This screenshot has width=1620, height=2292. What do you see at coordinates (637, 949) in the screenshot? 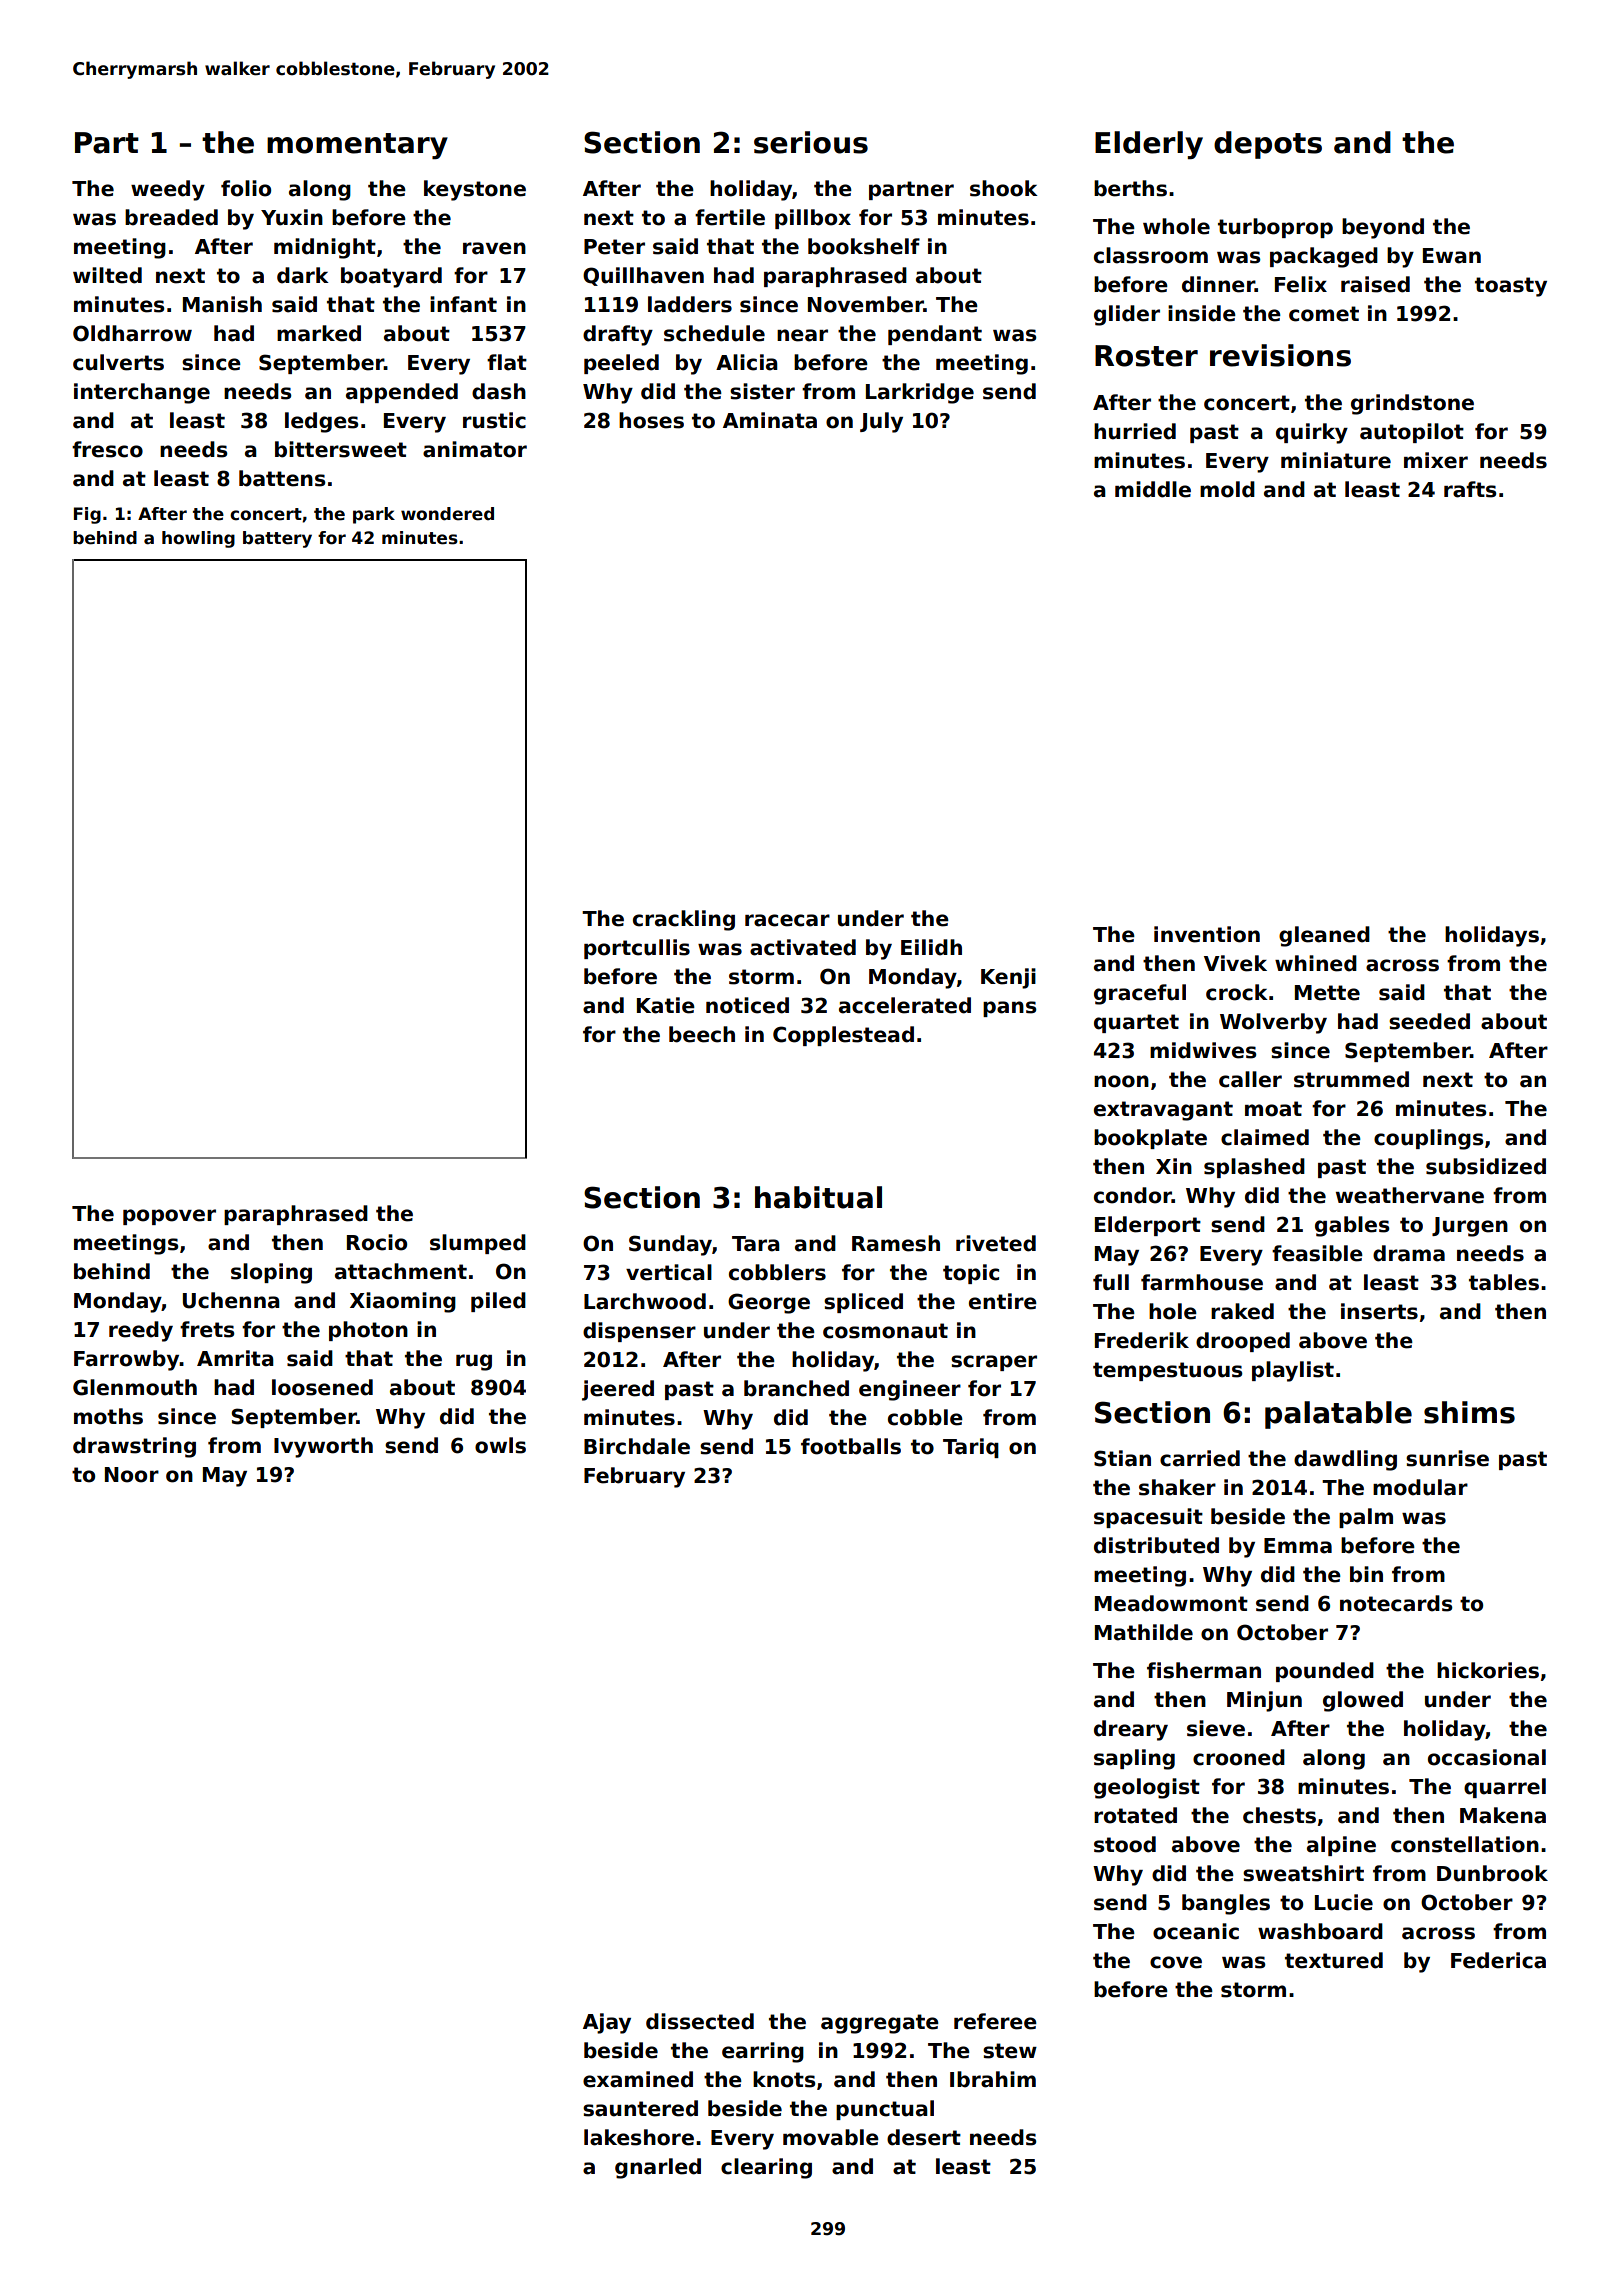
I see `portcullis` at bounding box center [637, 949].
